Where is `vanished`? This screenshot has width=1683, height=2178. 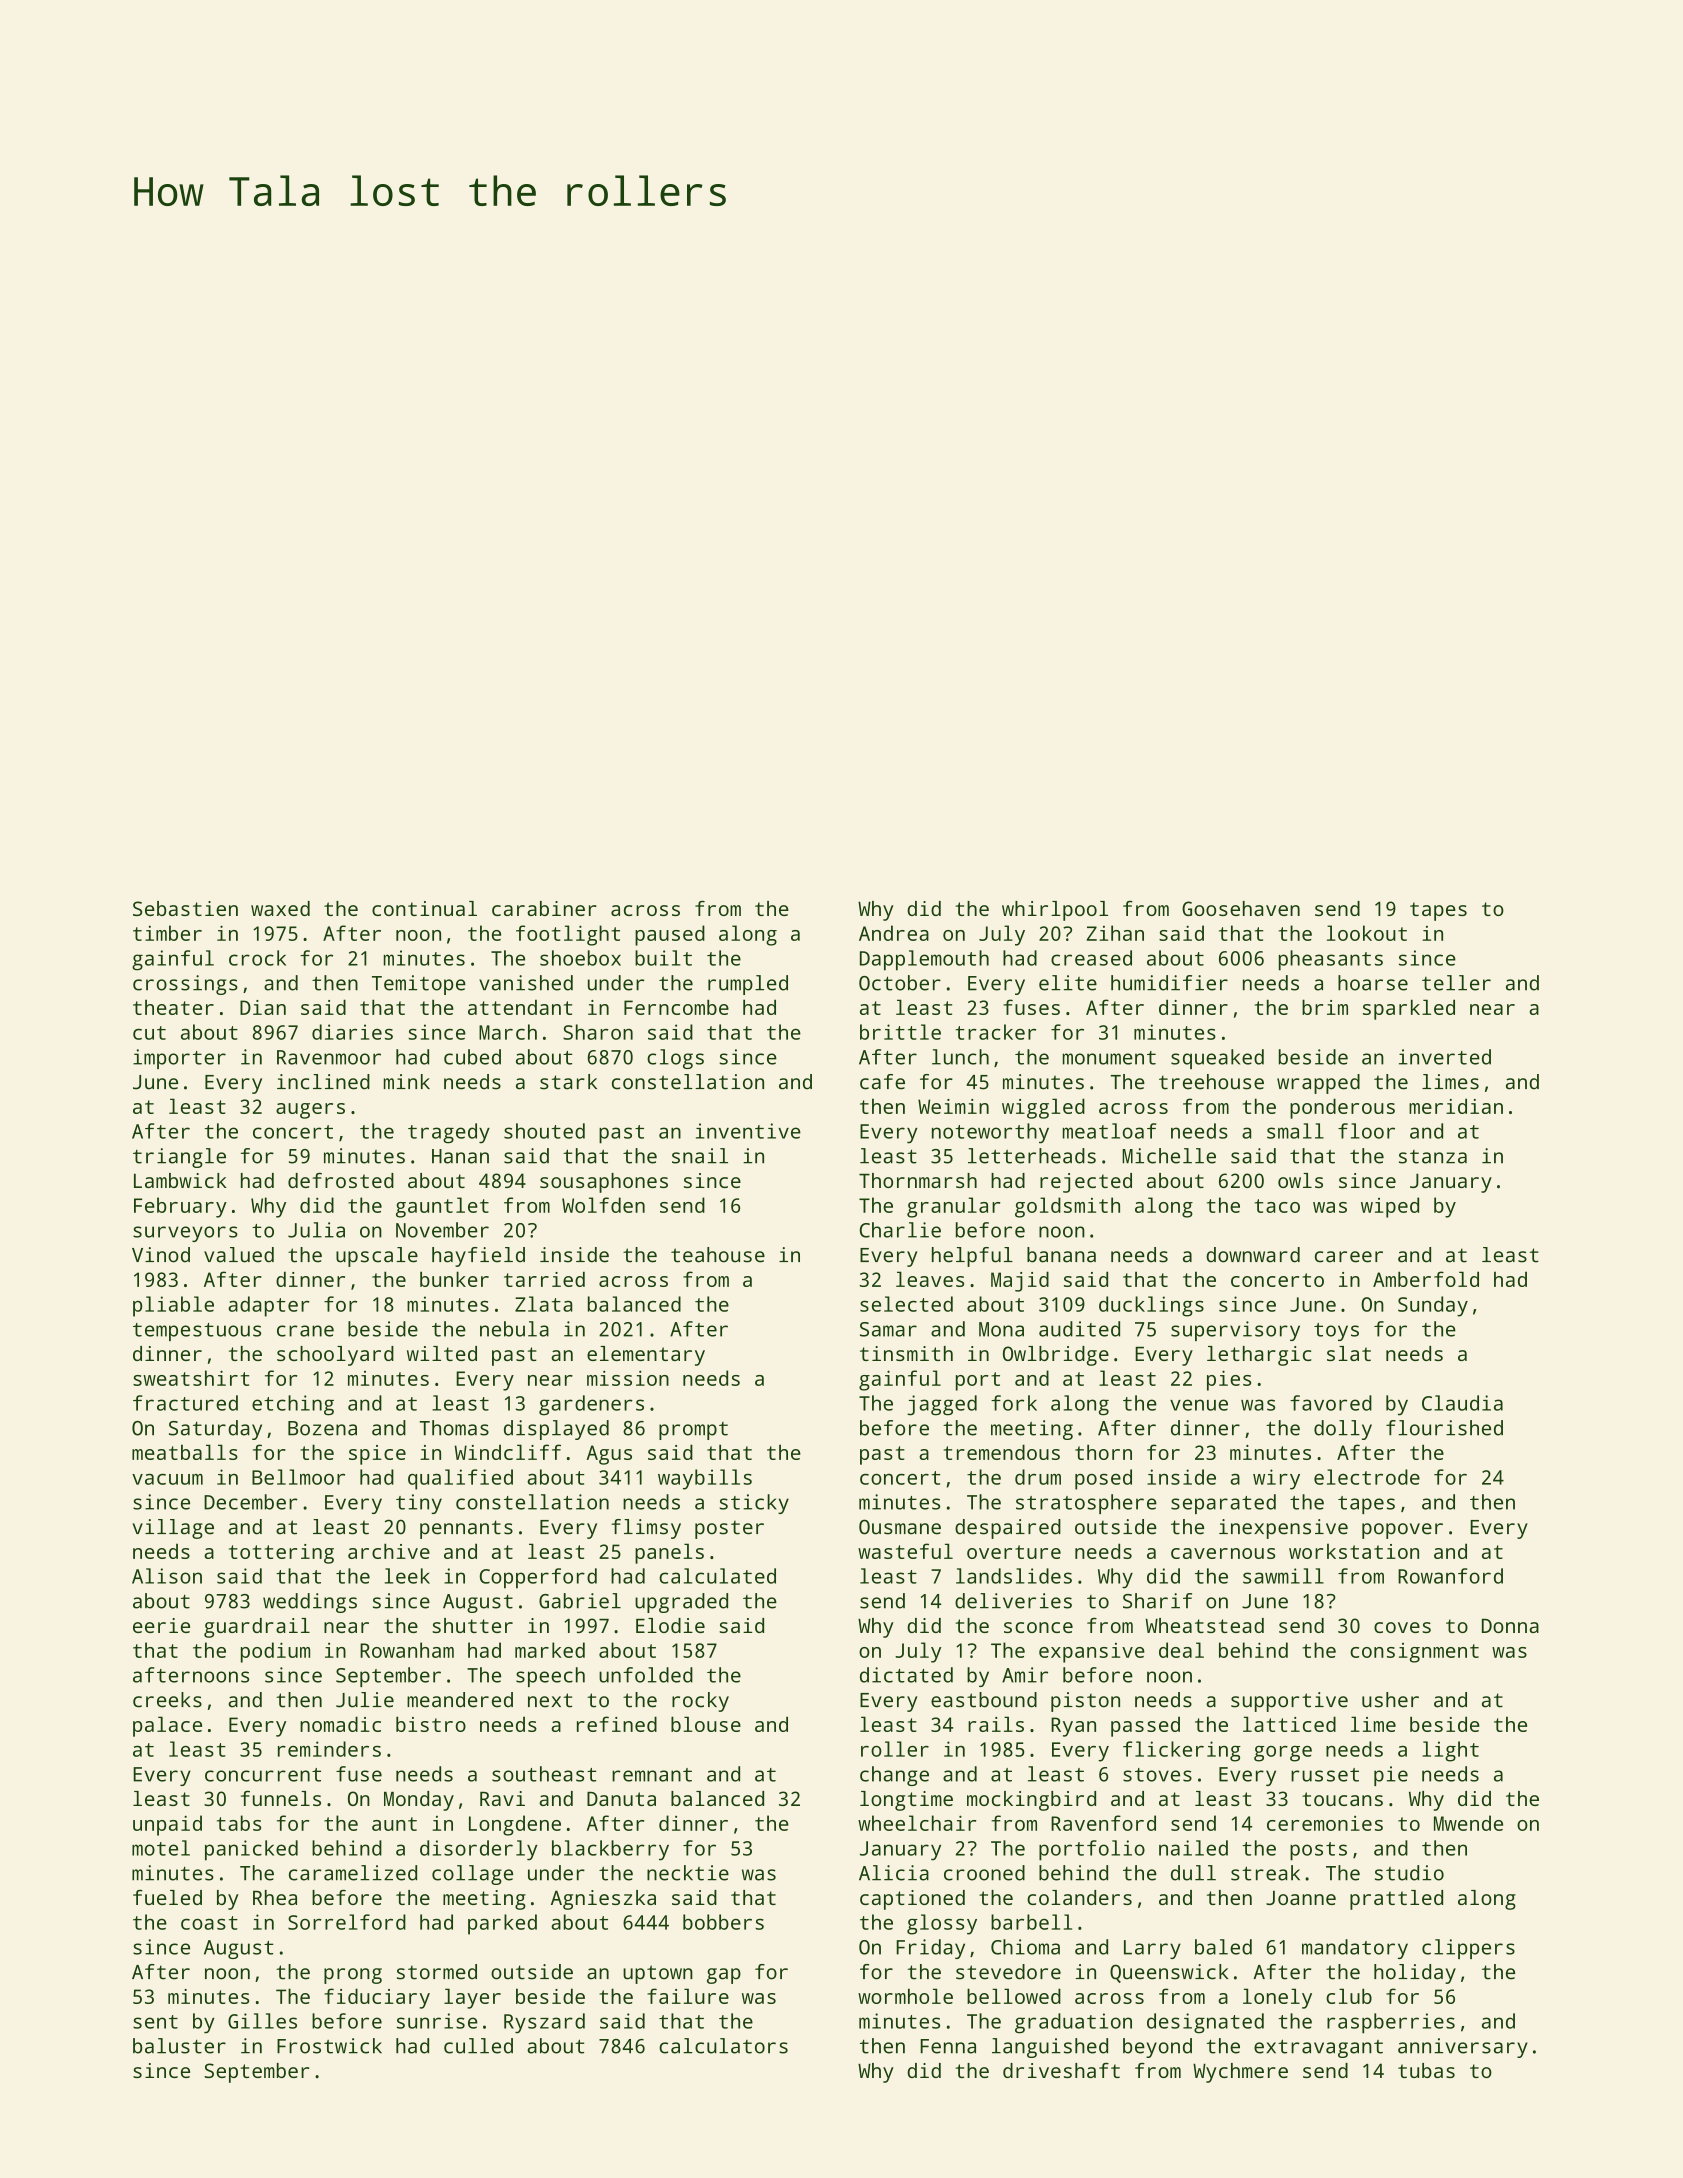
vanished is located at coordinates (526, 983).
